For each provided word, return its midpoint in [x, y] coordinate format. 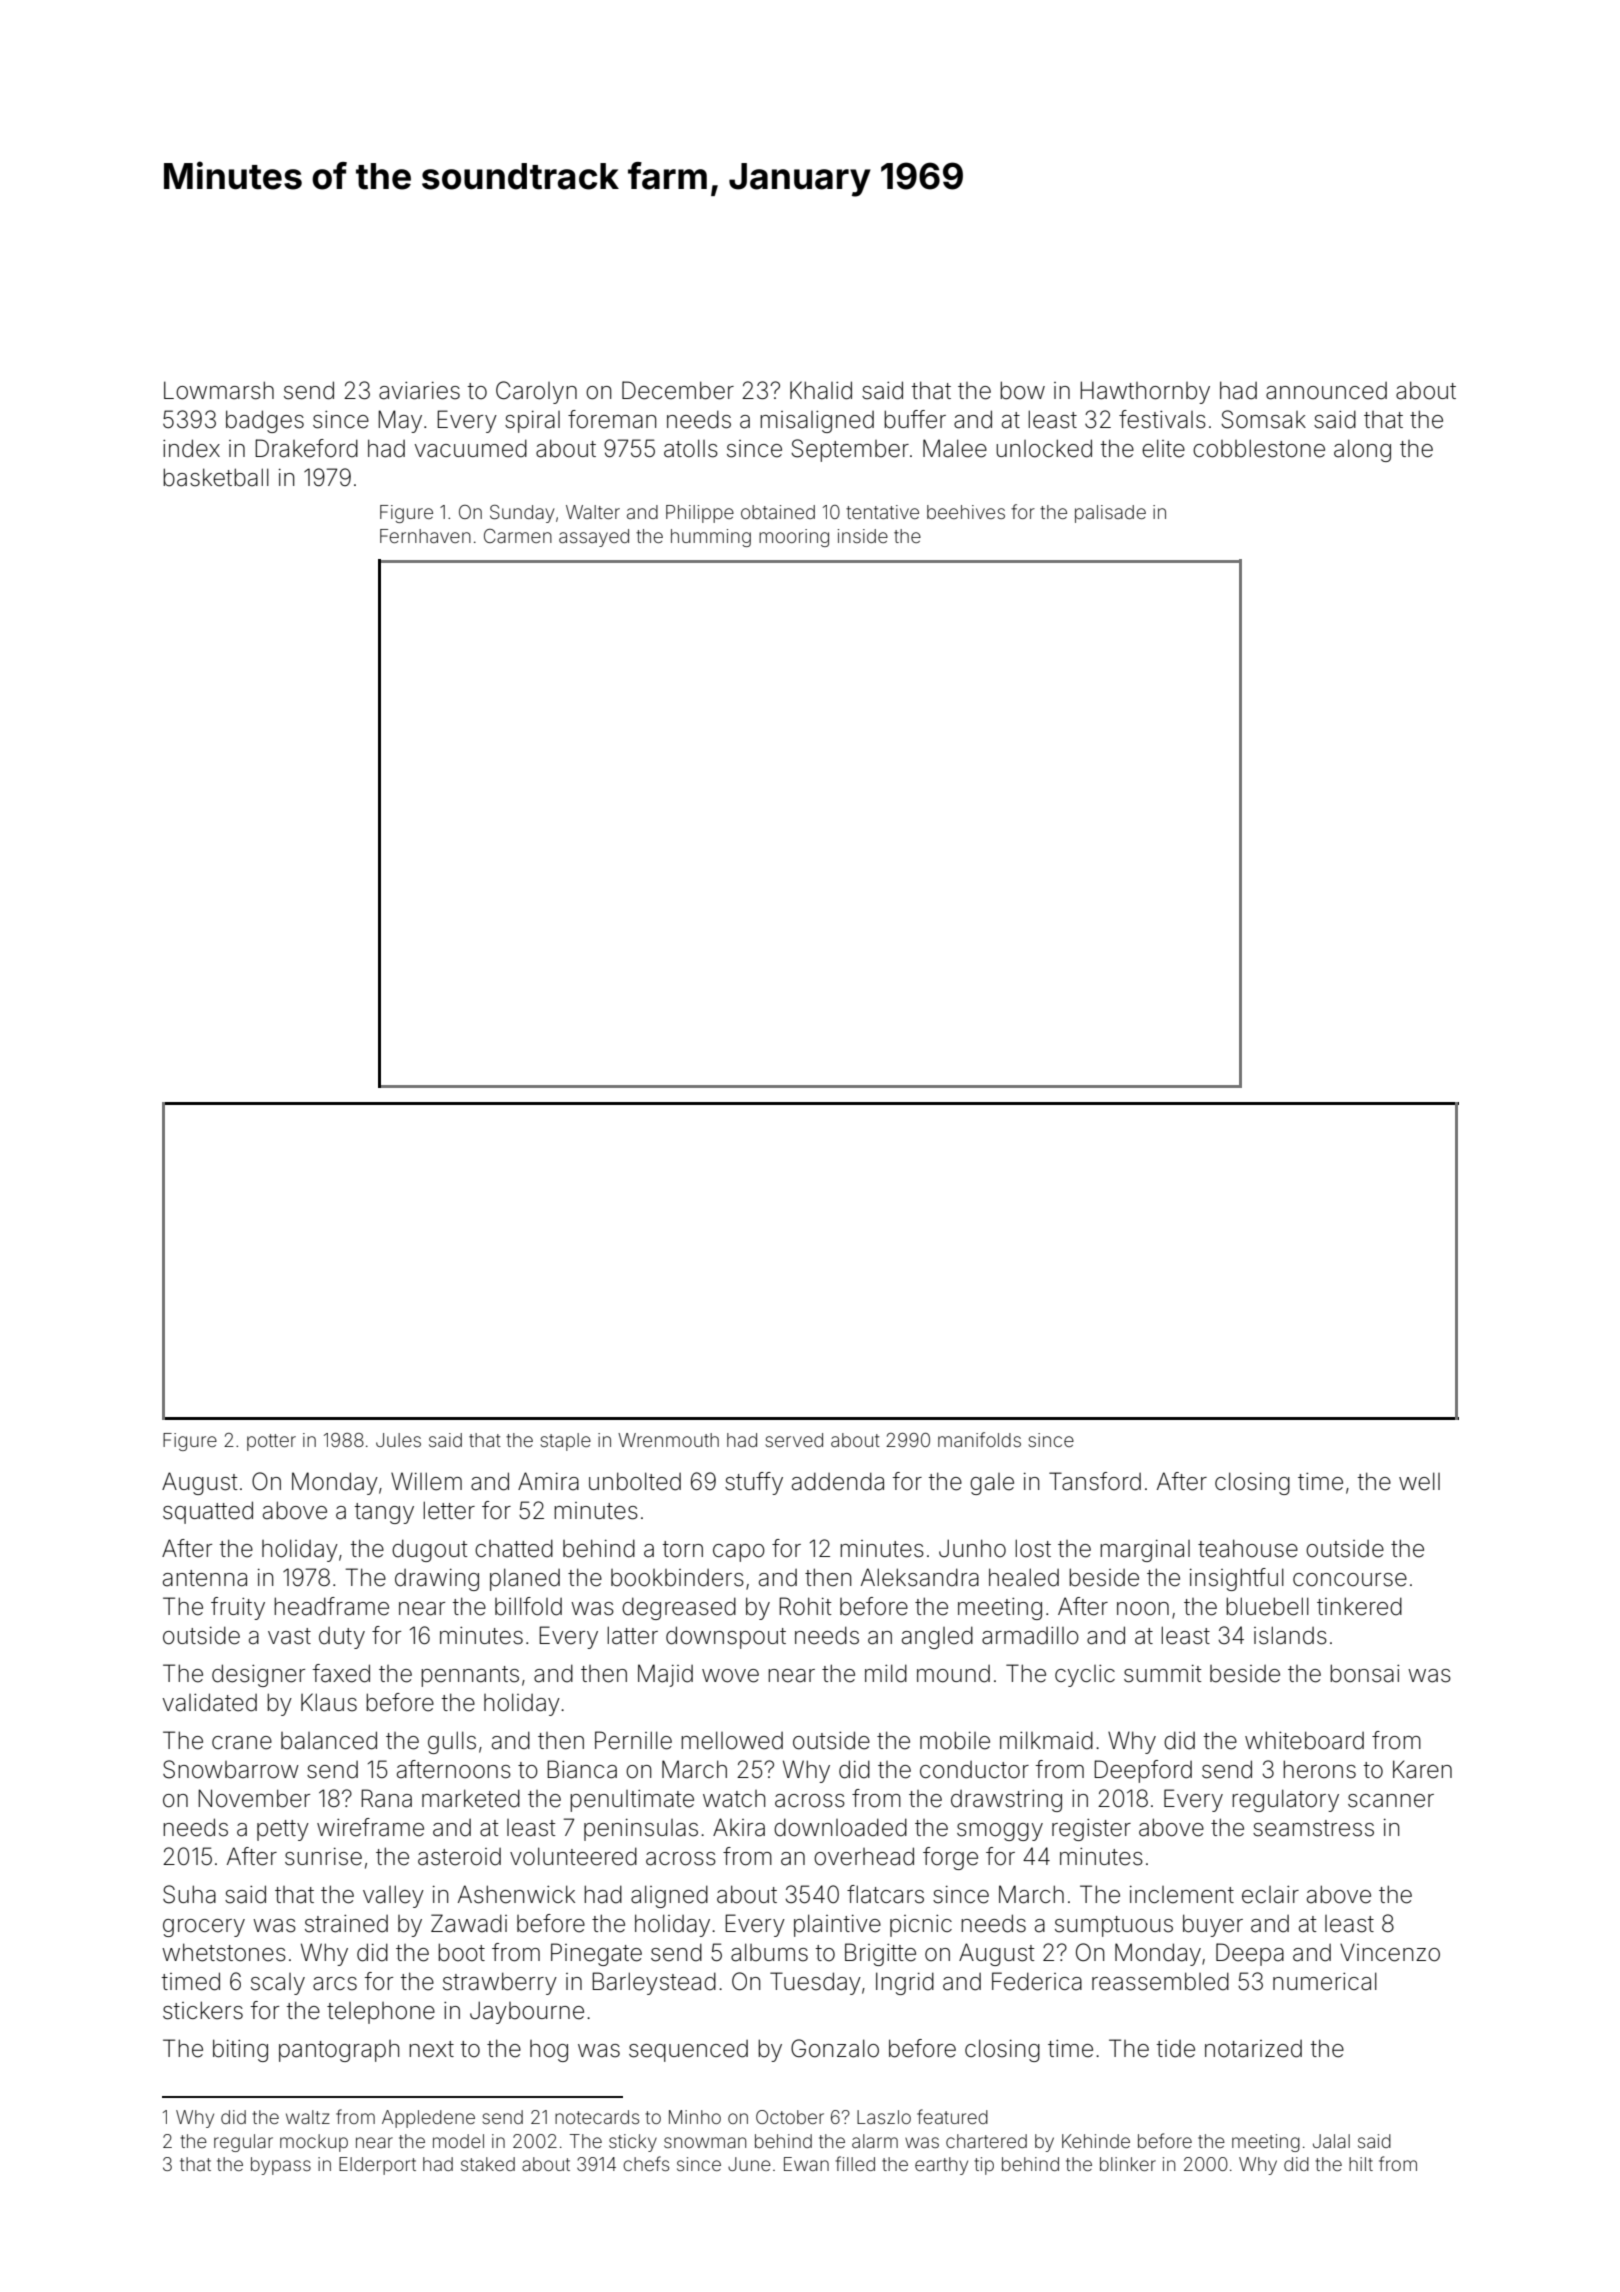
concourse [1350, 1580]
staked [488, 2164]
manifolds [979, 1439]
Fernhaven [425, 536]
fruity [238, 1608]
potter [271, 1442]
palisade [1110, 514]
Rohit [805, 1606]
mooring [794, 538]
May [400, 421]
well [1419, 1481]
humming [711, 538]
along [1362, 450]
